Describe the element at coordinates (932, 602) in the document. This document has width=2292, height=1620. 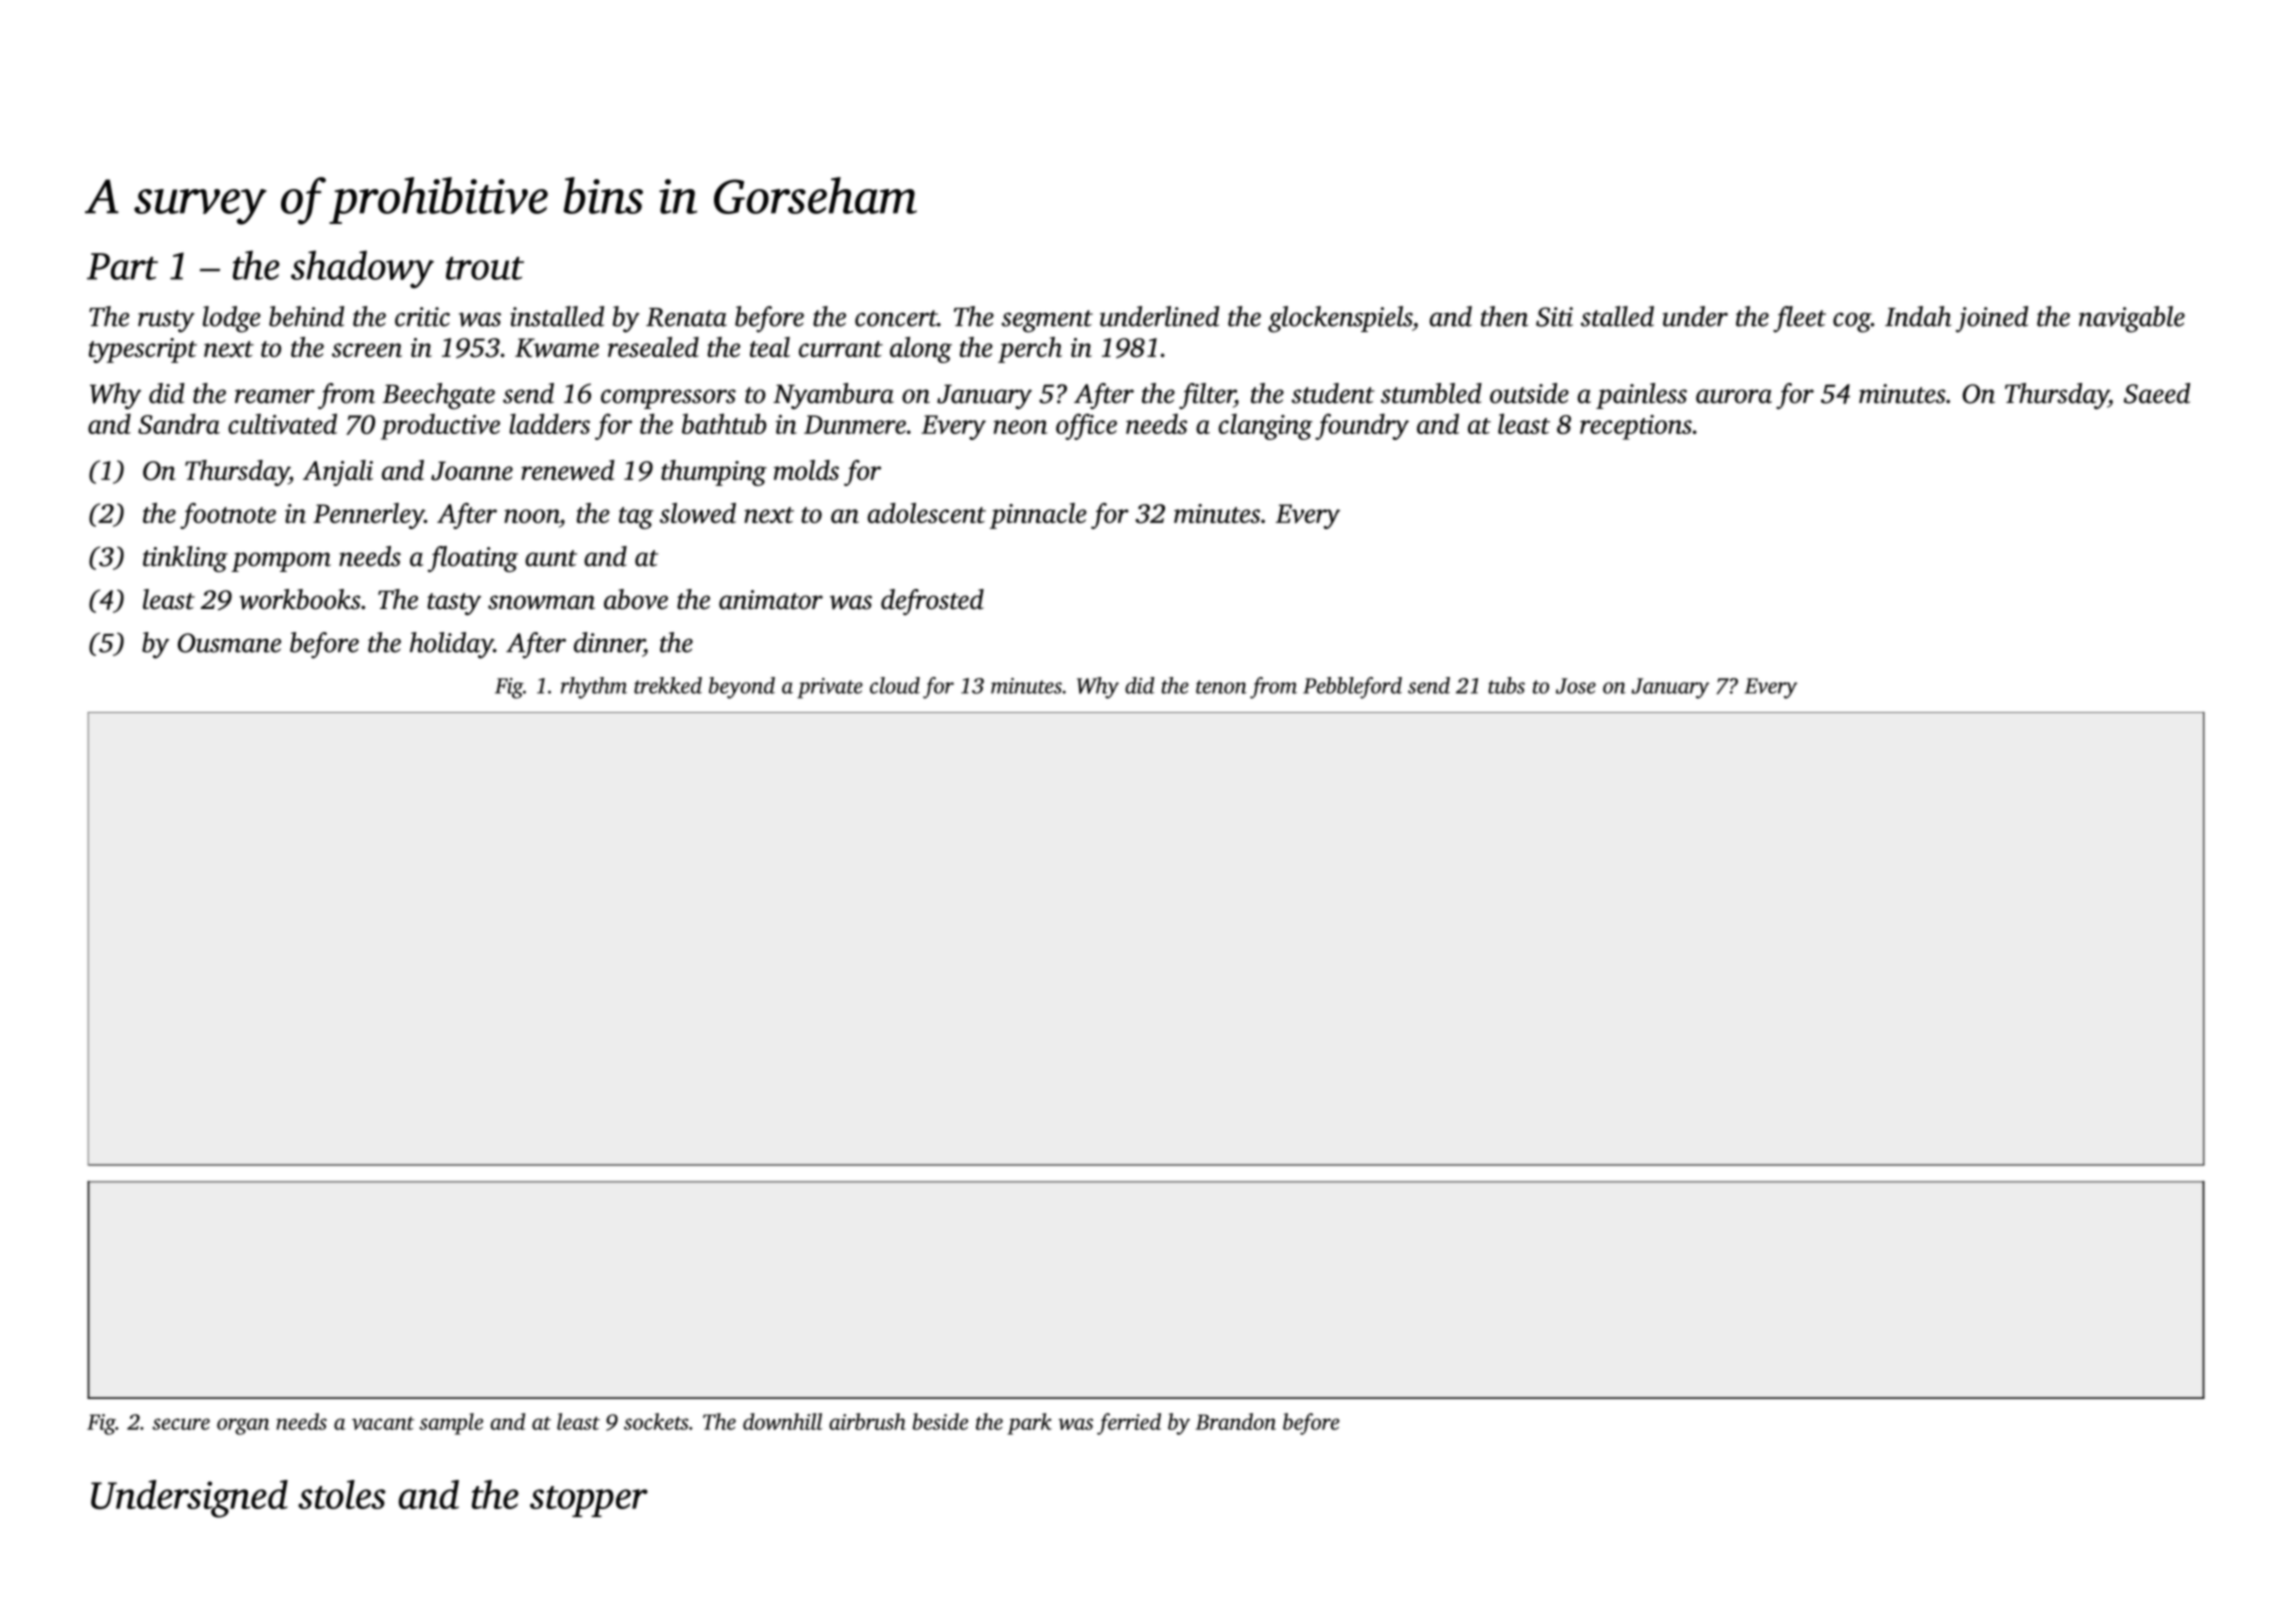
I see `defrosted` at that location.
